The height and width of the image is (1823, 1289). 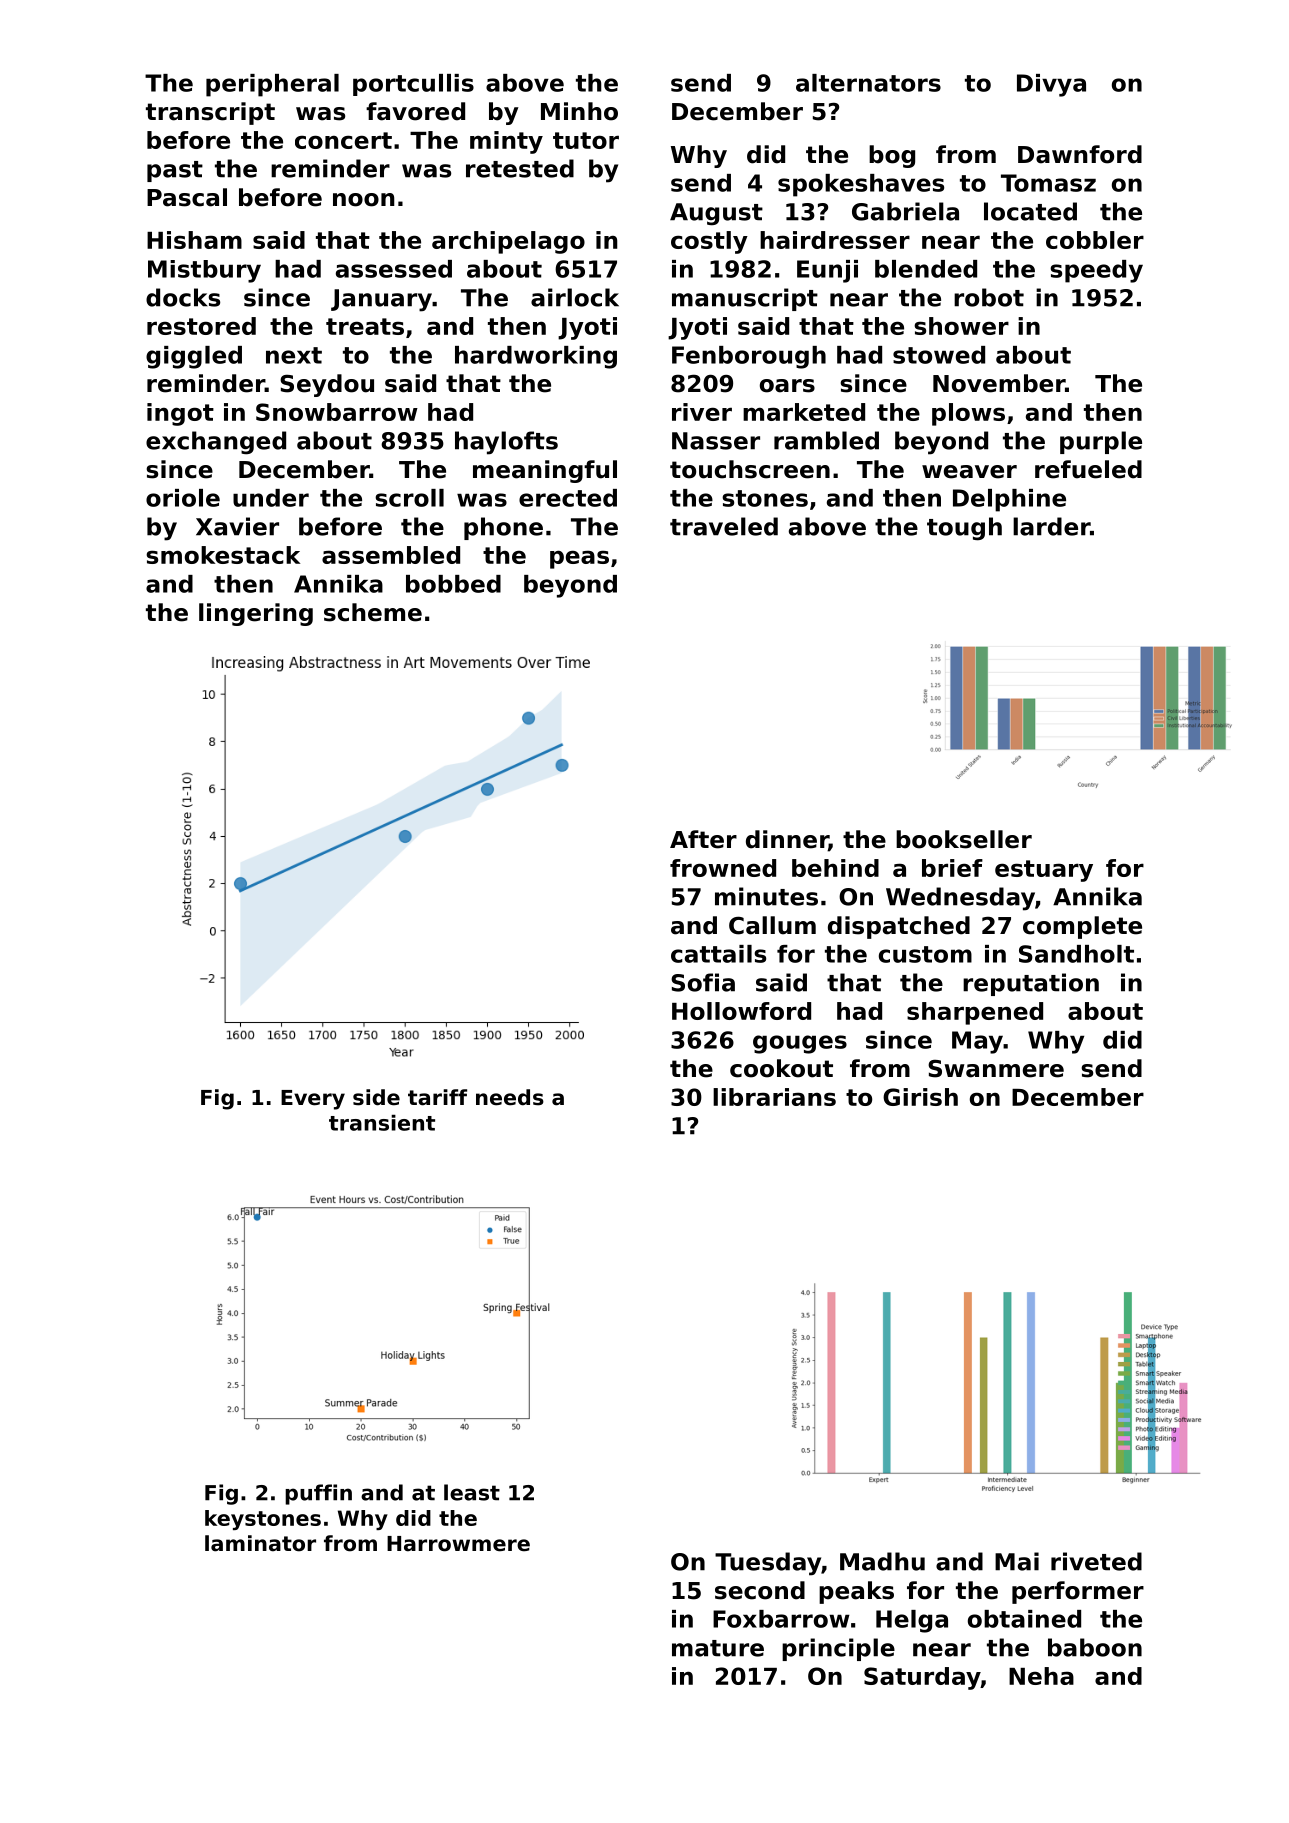 I want to click on larder, so click(x=1051, y=526).
